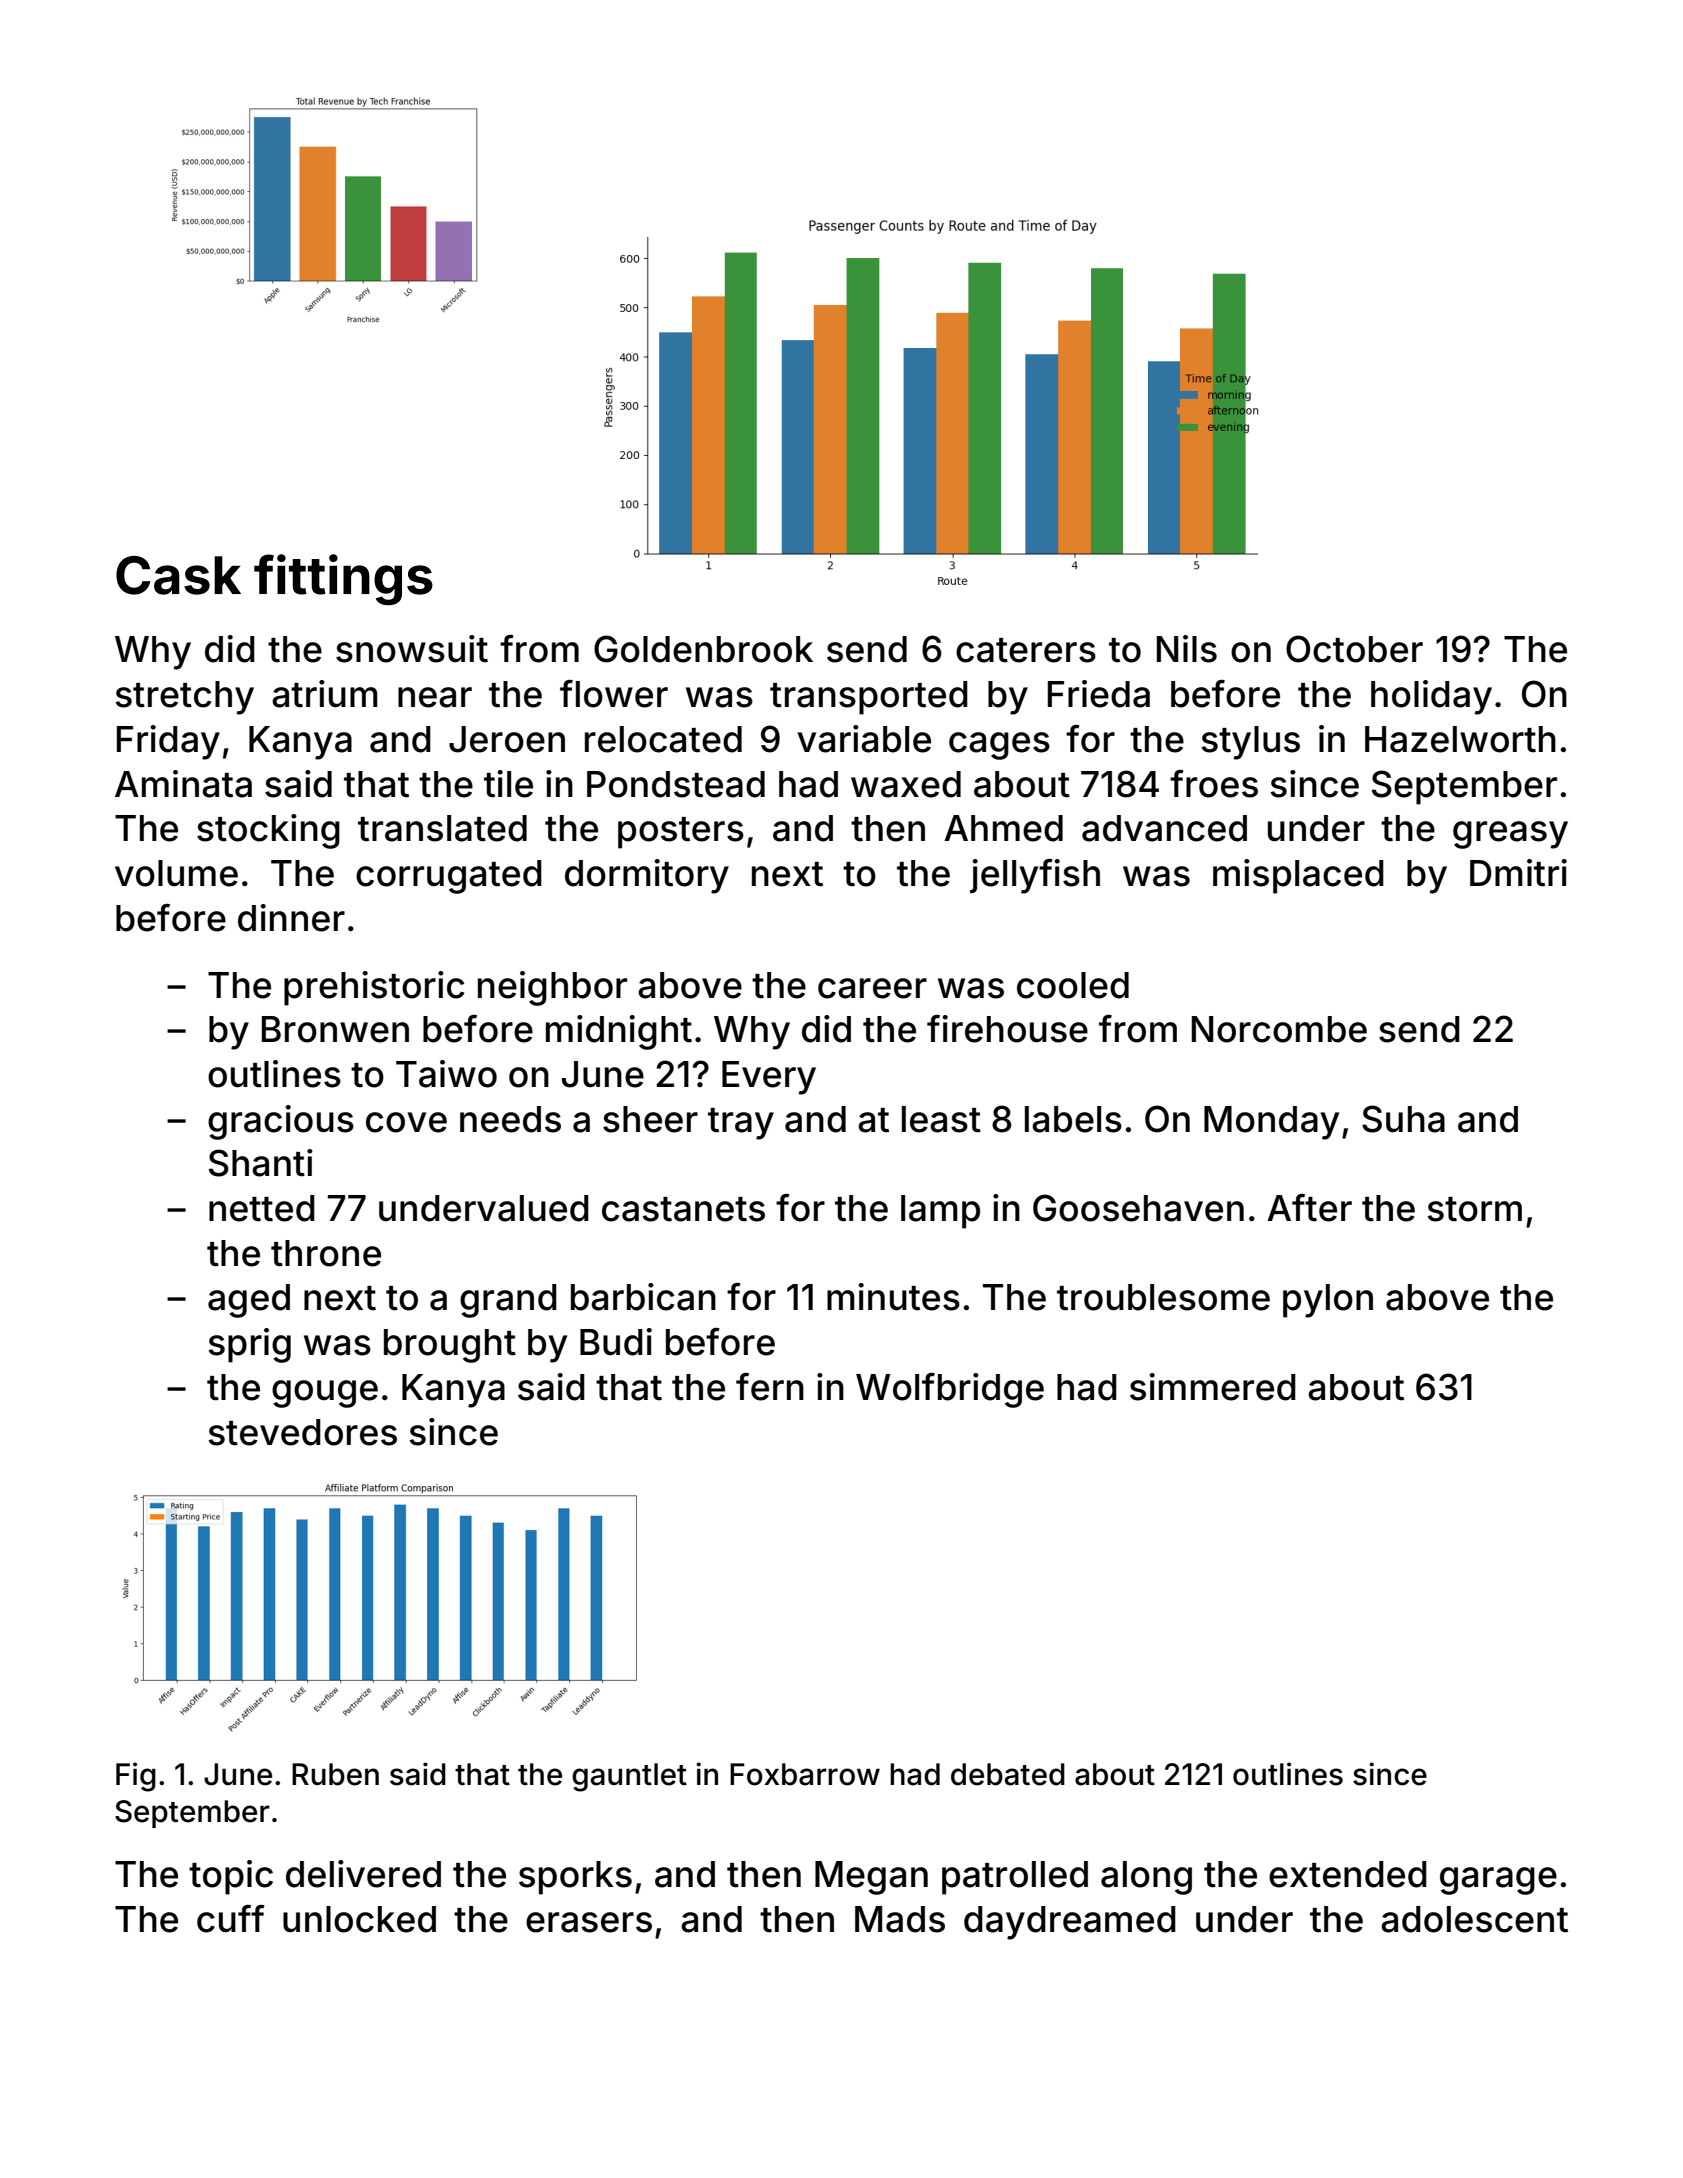 The height and width of the screenshot is (2178, 1683). I want to click on Ruben, so click(335, 1774).
